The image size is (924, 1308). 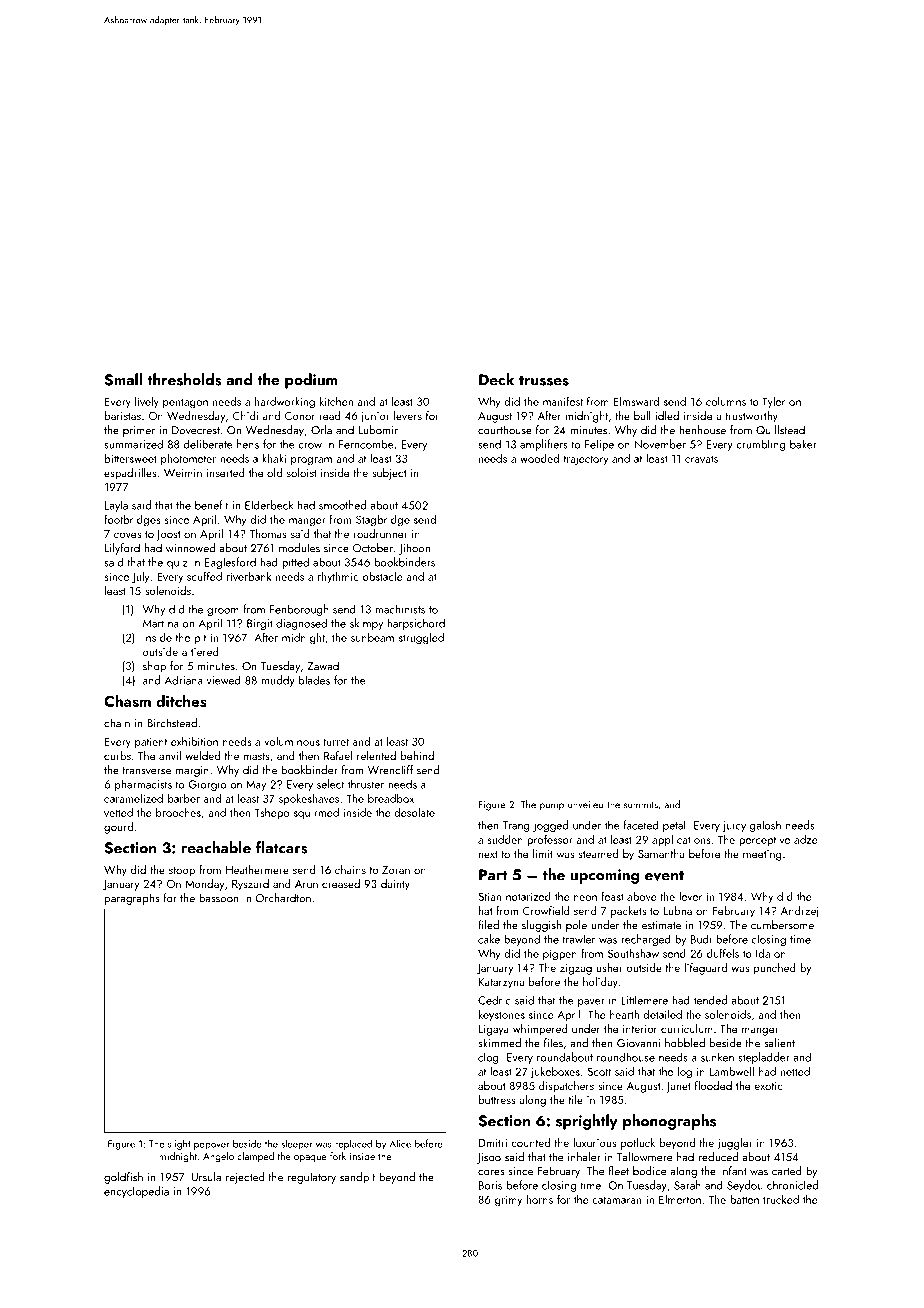 What do you see at coordinates (701, 459) in the screenshot?
I see `cravats` at bounding box center [701, 459].
